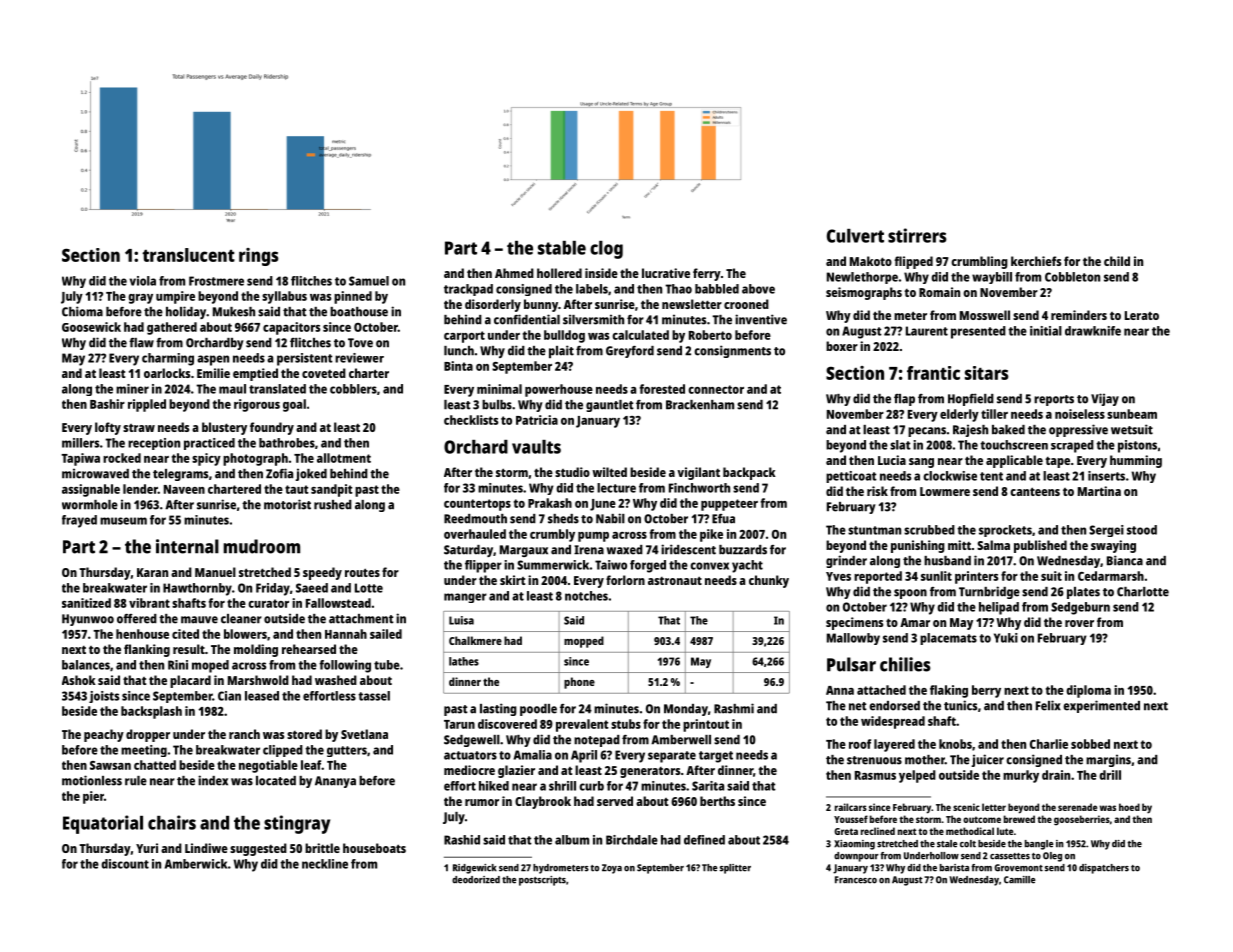  Describe the element at coordinates (1079, 315) in the image. I see `reminders` at that location.
